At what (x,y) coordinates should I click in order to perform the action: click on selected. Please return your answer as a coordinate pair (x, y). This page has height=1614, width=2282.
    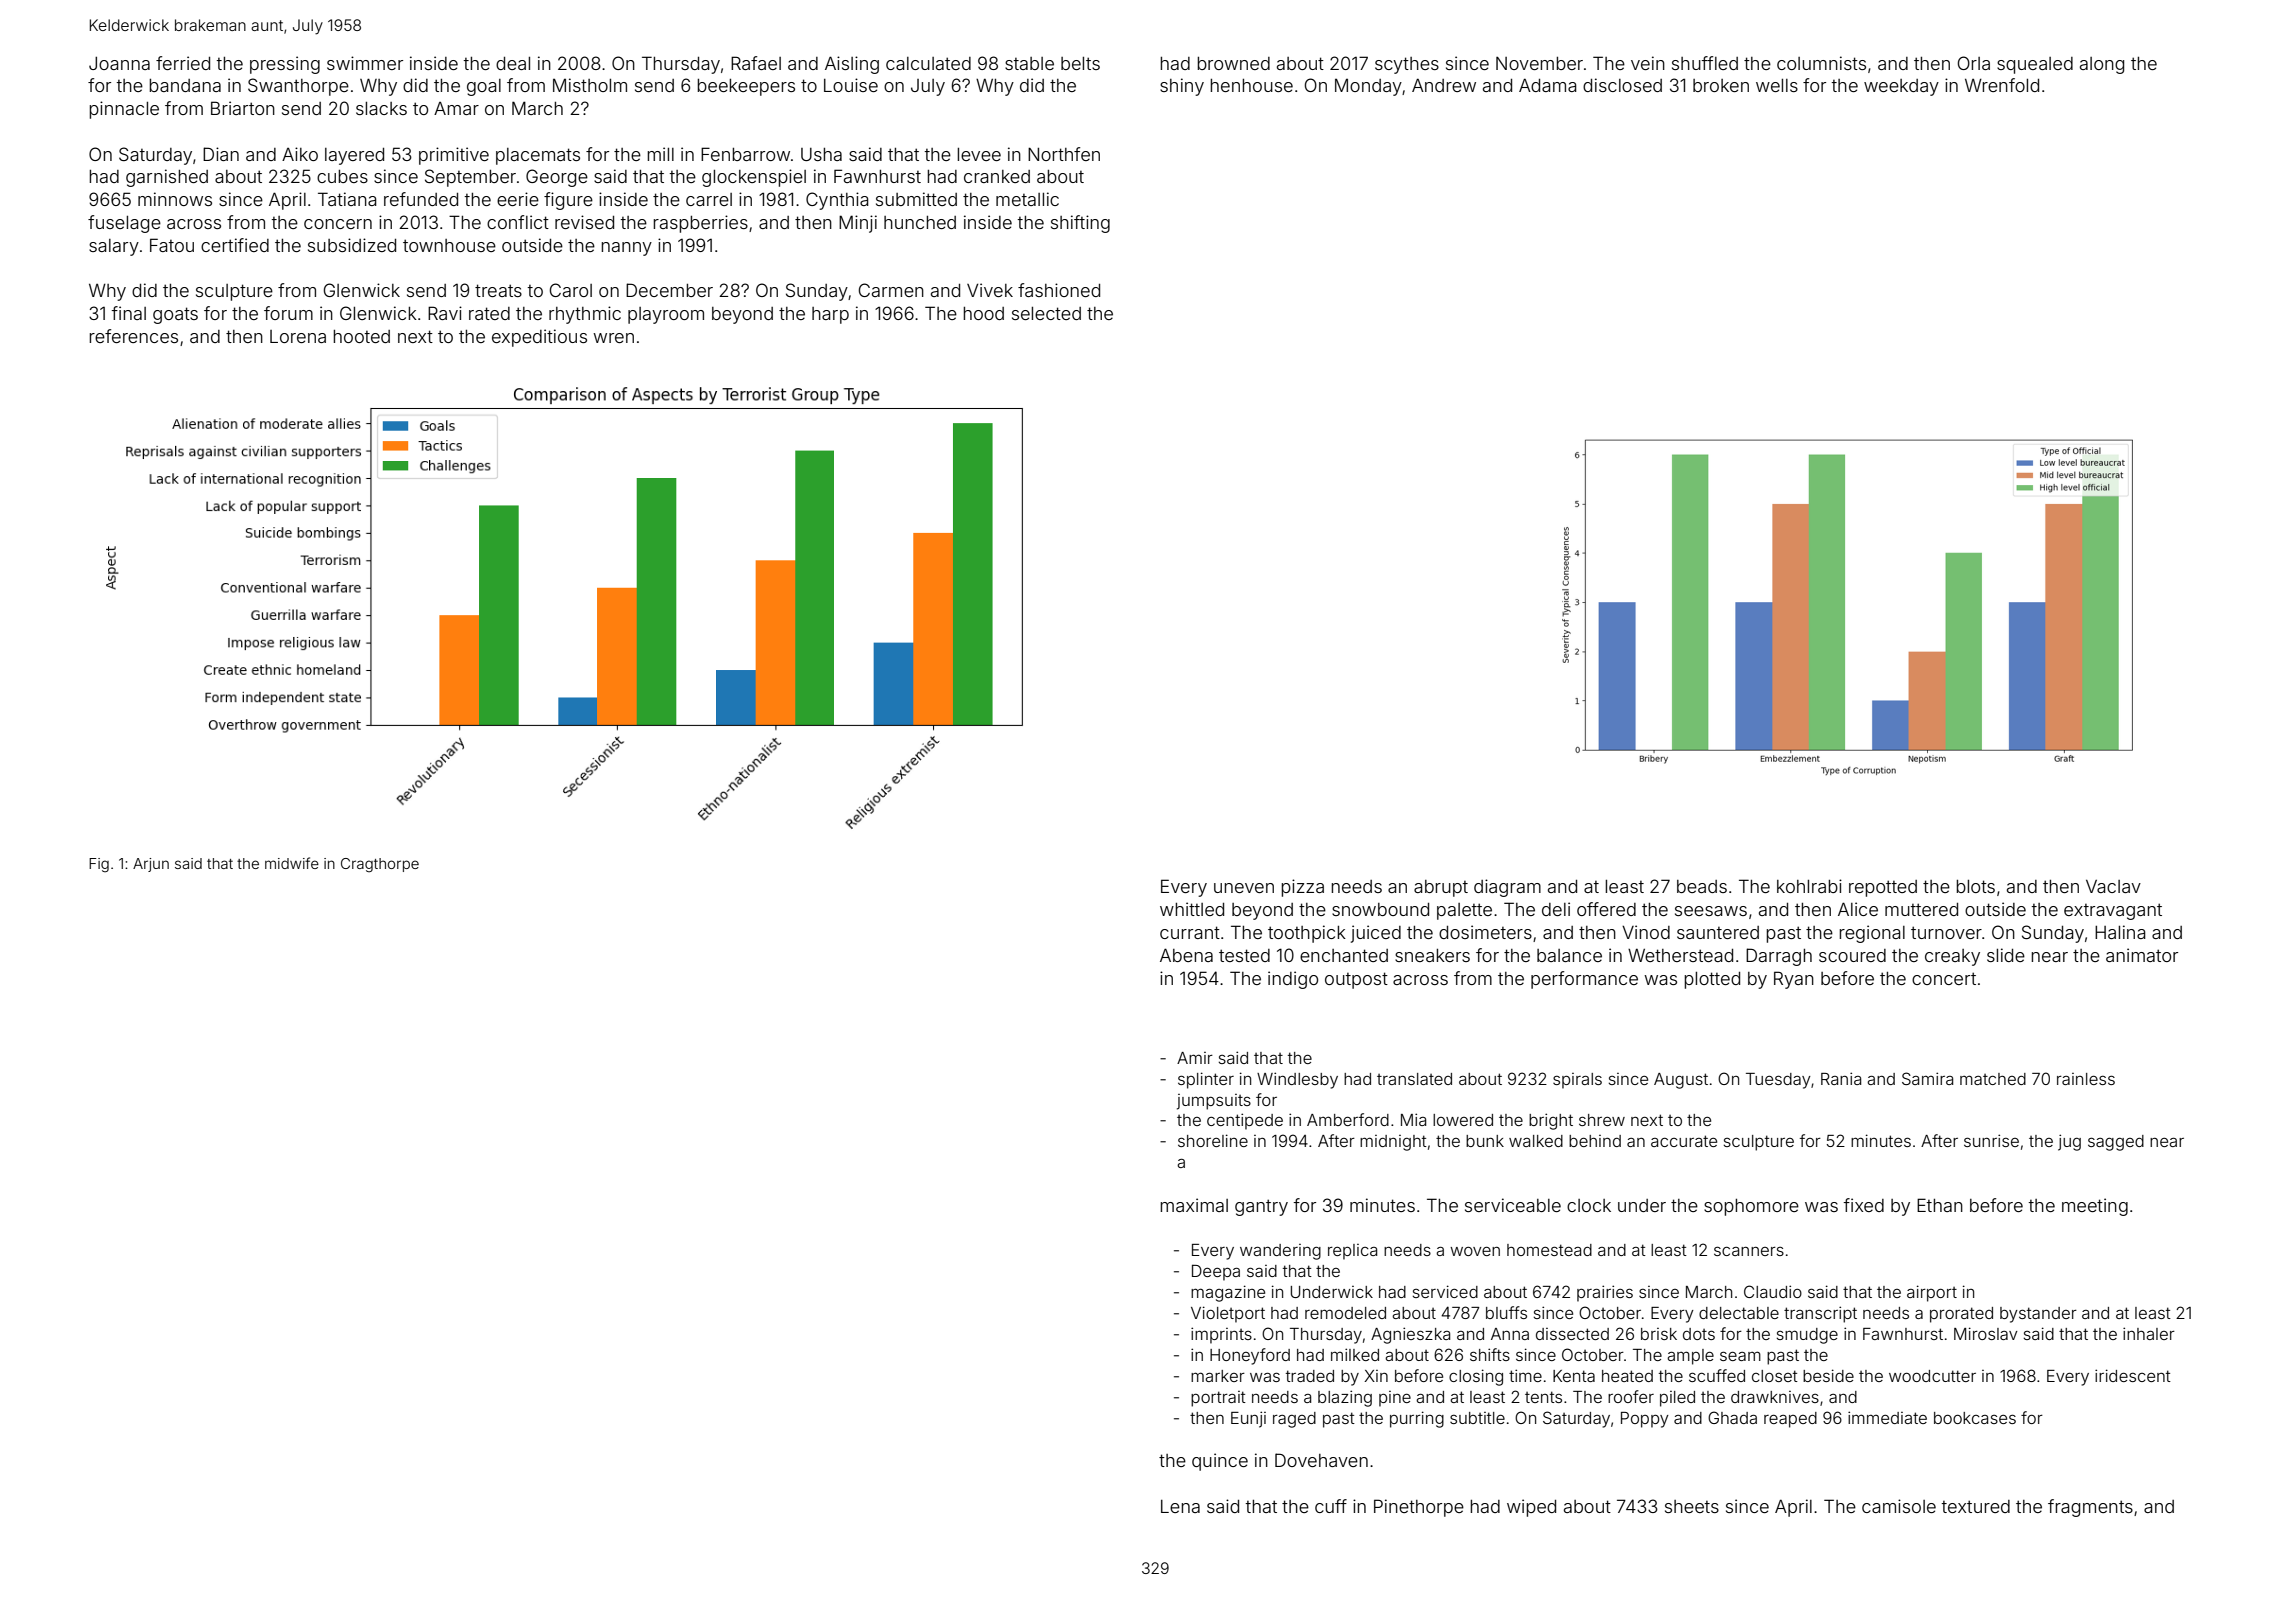
    Looking at the image, I should click on (1046, 313).
